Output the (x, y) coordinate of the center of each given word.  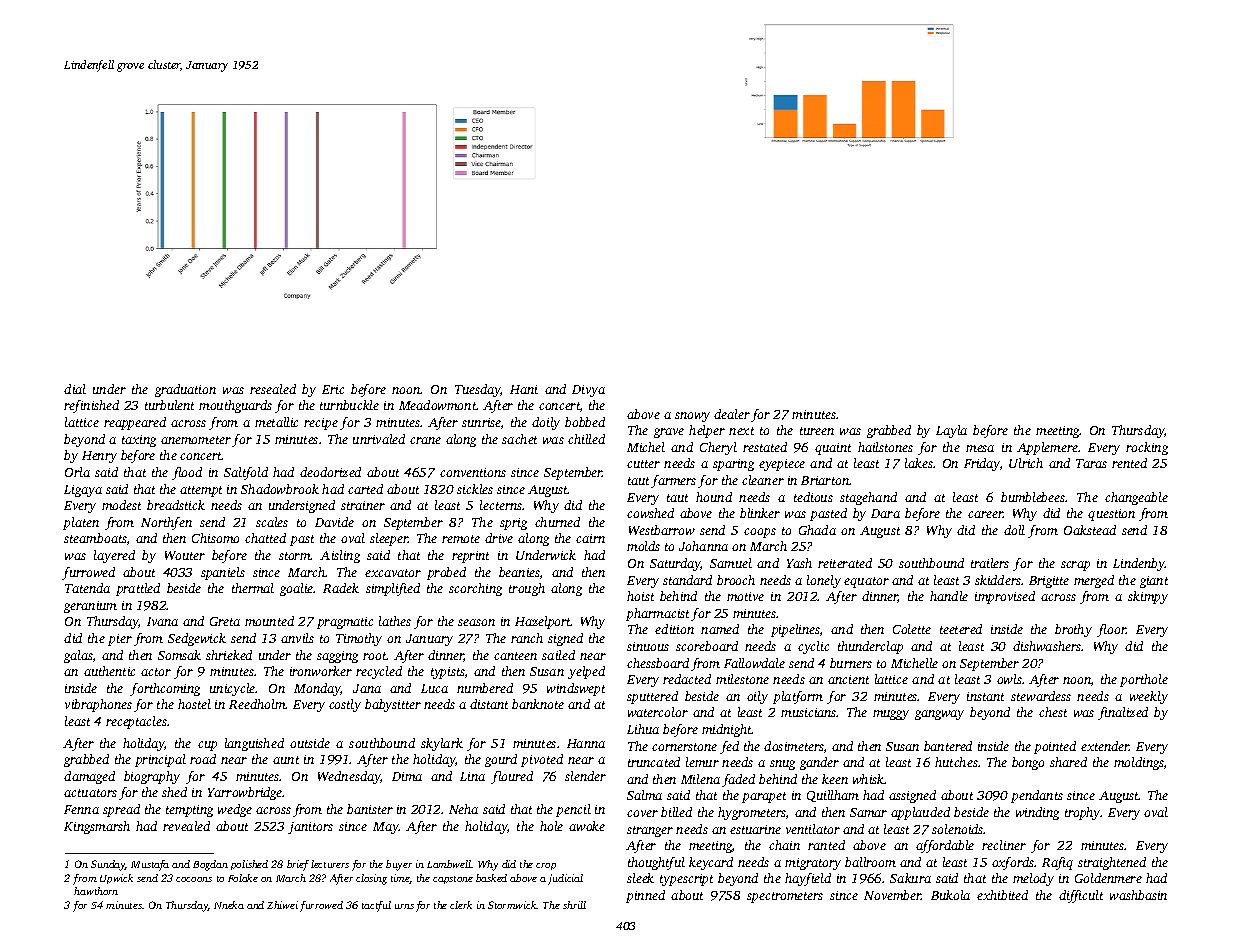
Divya (588, 391)
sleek (640, 878)
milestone (742, 679)
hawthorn (96, 891)
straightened (1112, 863)
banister (370, 809)
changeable (1136, 498)
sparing (733, 465)
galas (78, 656)
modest (121, 505)
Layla (951, 431)
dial (75, 389)
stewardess (1041, 696)
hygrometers (752, 813)
